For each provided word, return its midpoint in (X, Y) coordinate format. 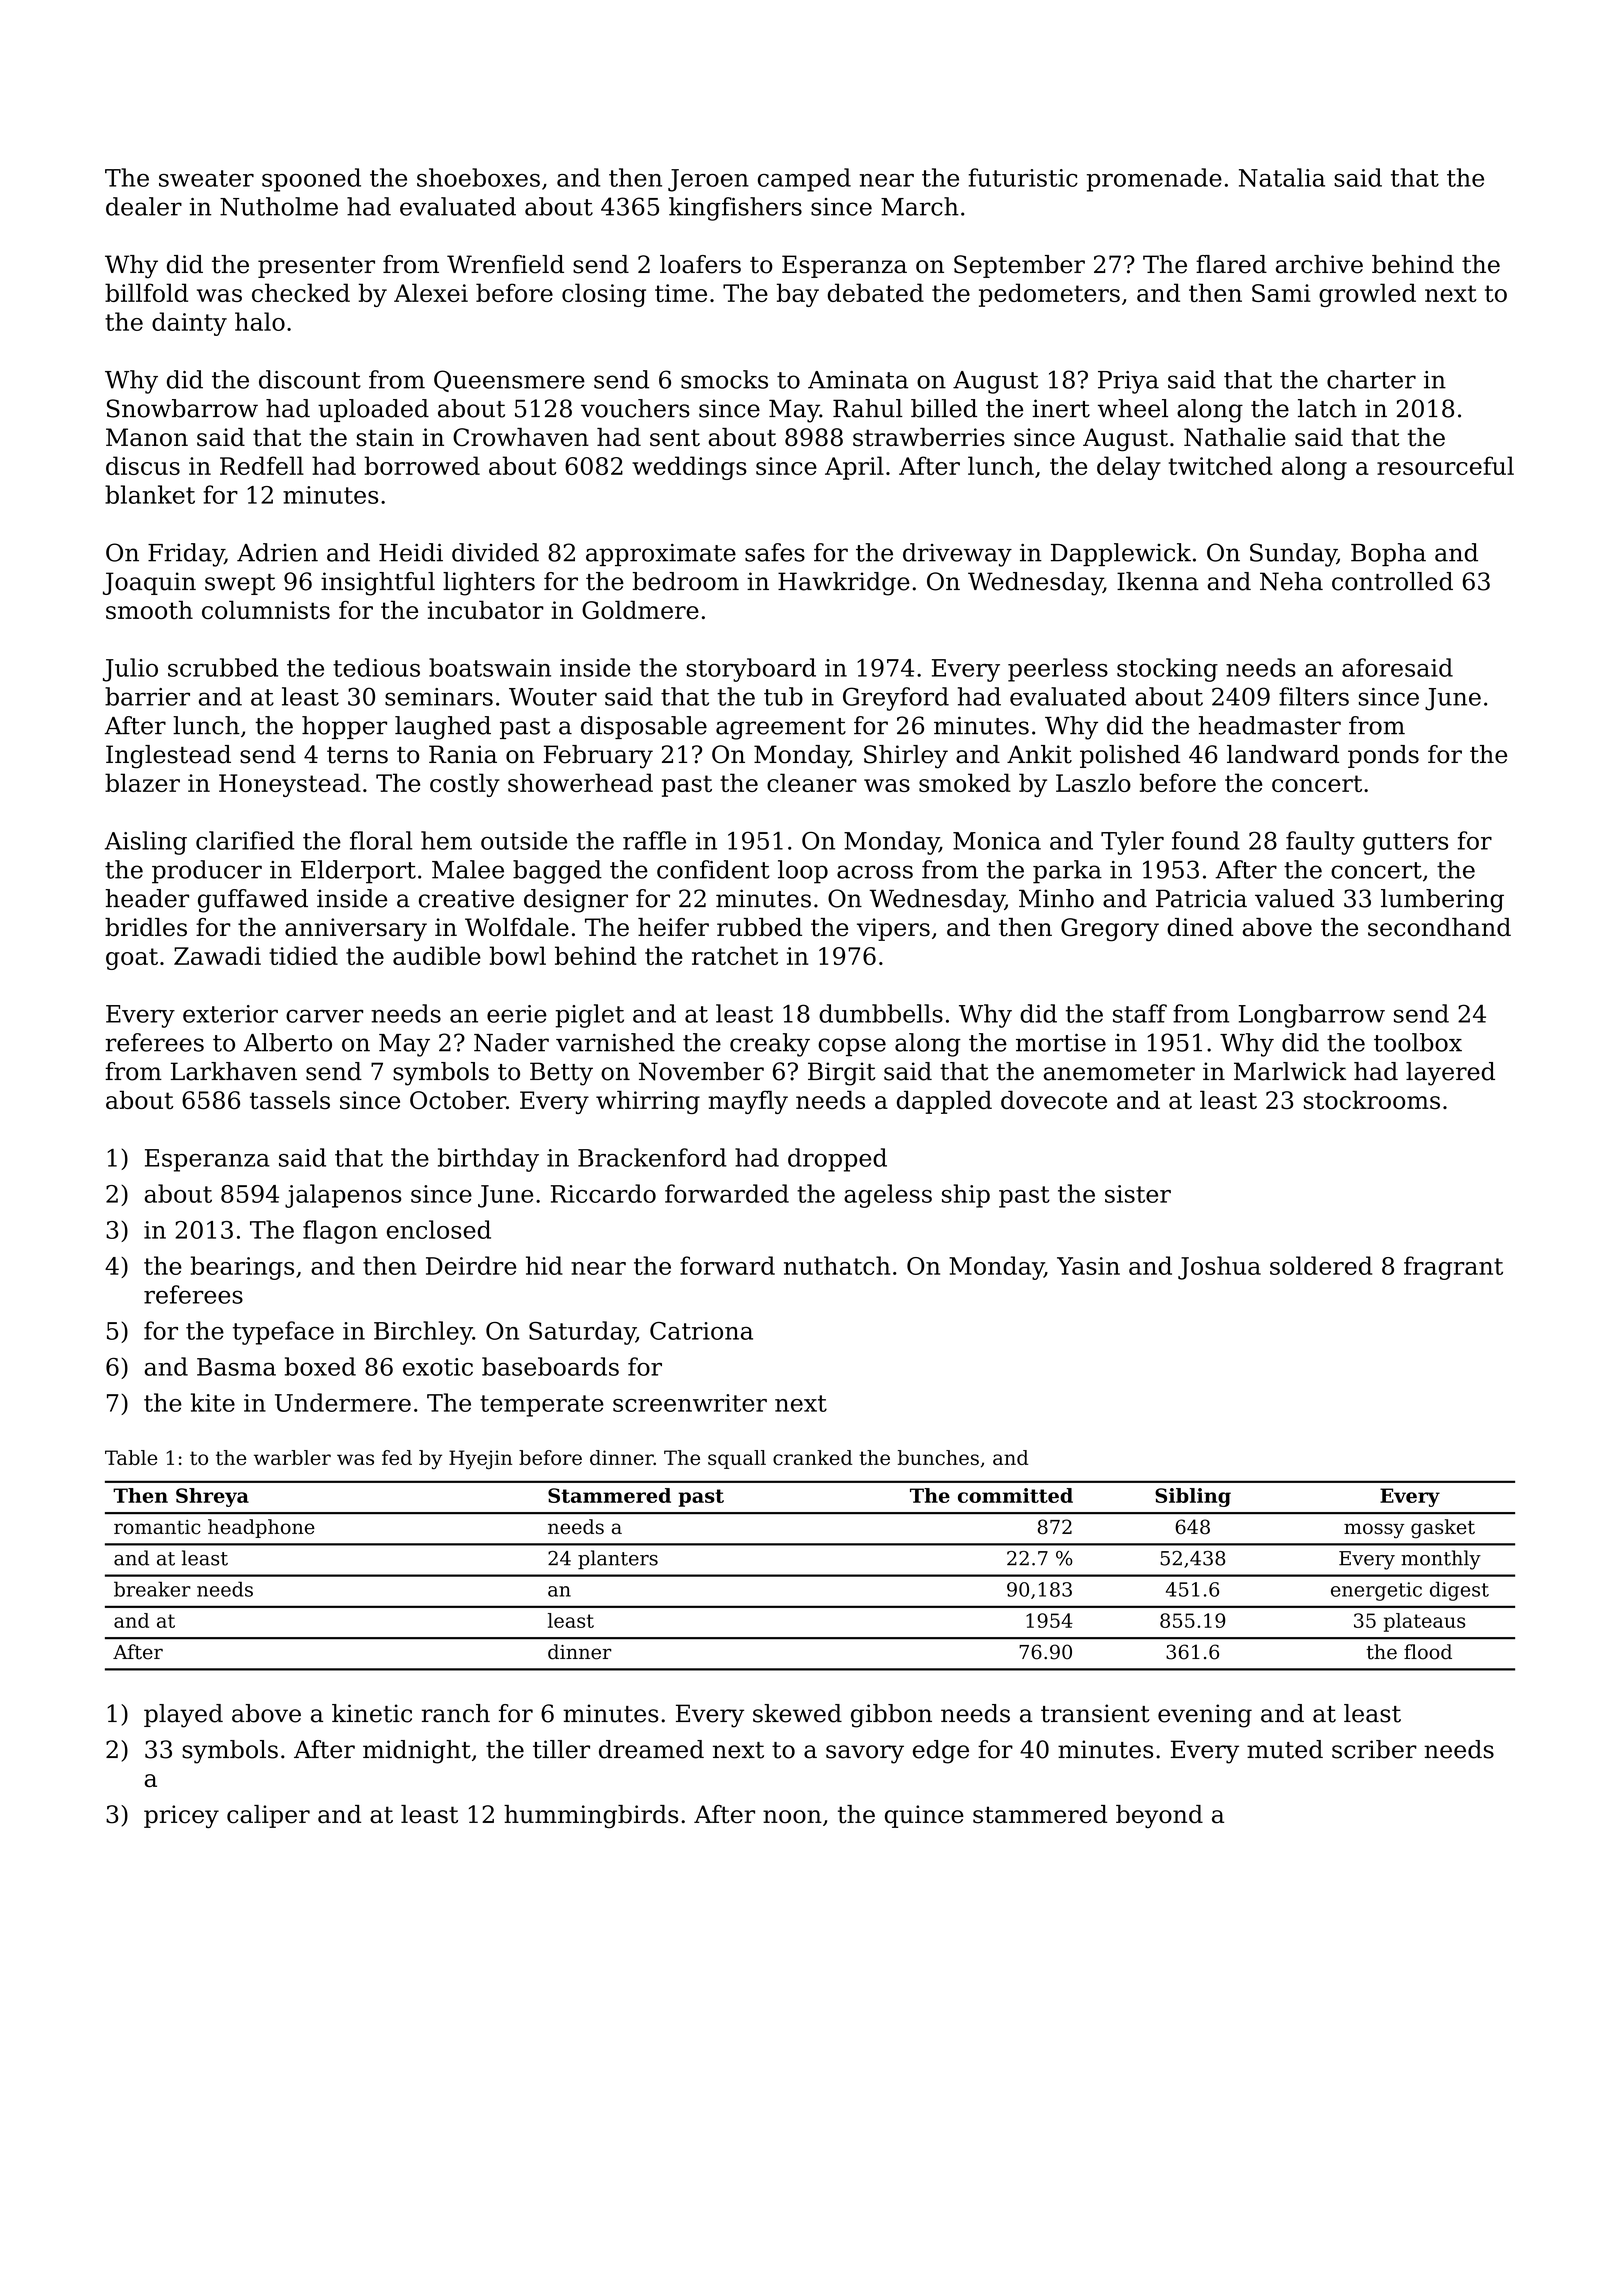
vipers (893, 929)
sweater (206, 178)
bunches (938, 1457)
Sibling (1193, 1497)
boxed (320, 1366)
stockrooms (1372, 1100)
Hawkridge (844, 584)
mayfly (748, 1102)
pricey (181, 1817)
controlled (1392, 581)
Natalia (1282, 177)
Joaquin (149, 583)
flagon (340, 1232)
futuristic (1023, 177)
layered (1450, 1074)
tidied (303, 955)
